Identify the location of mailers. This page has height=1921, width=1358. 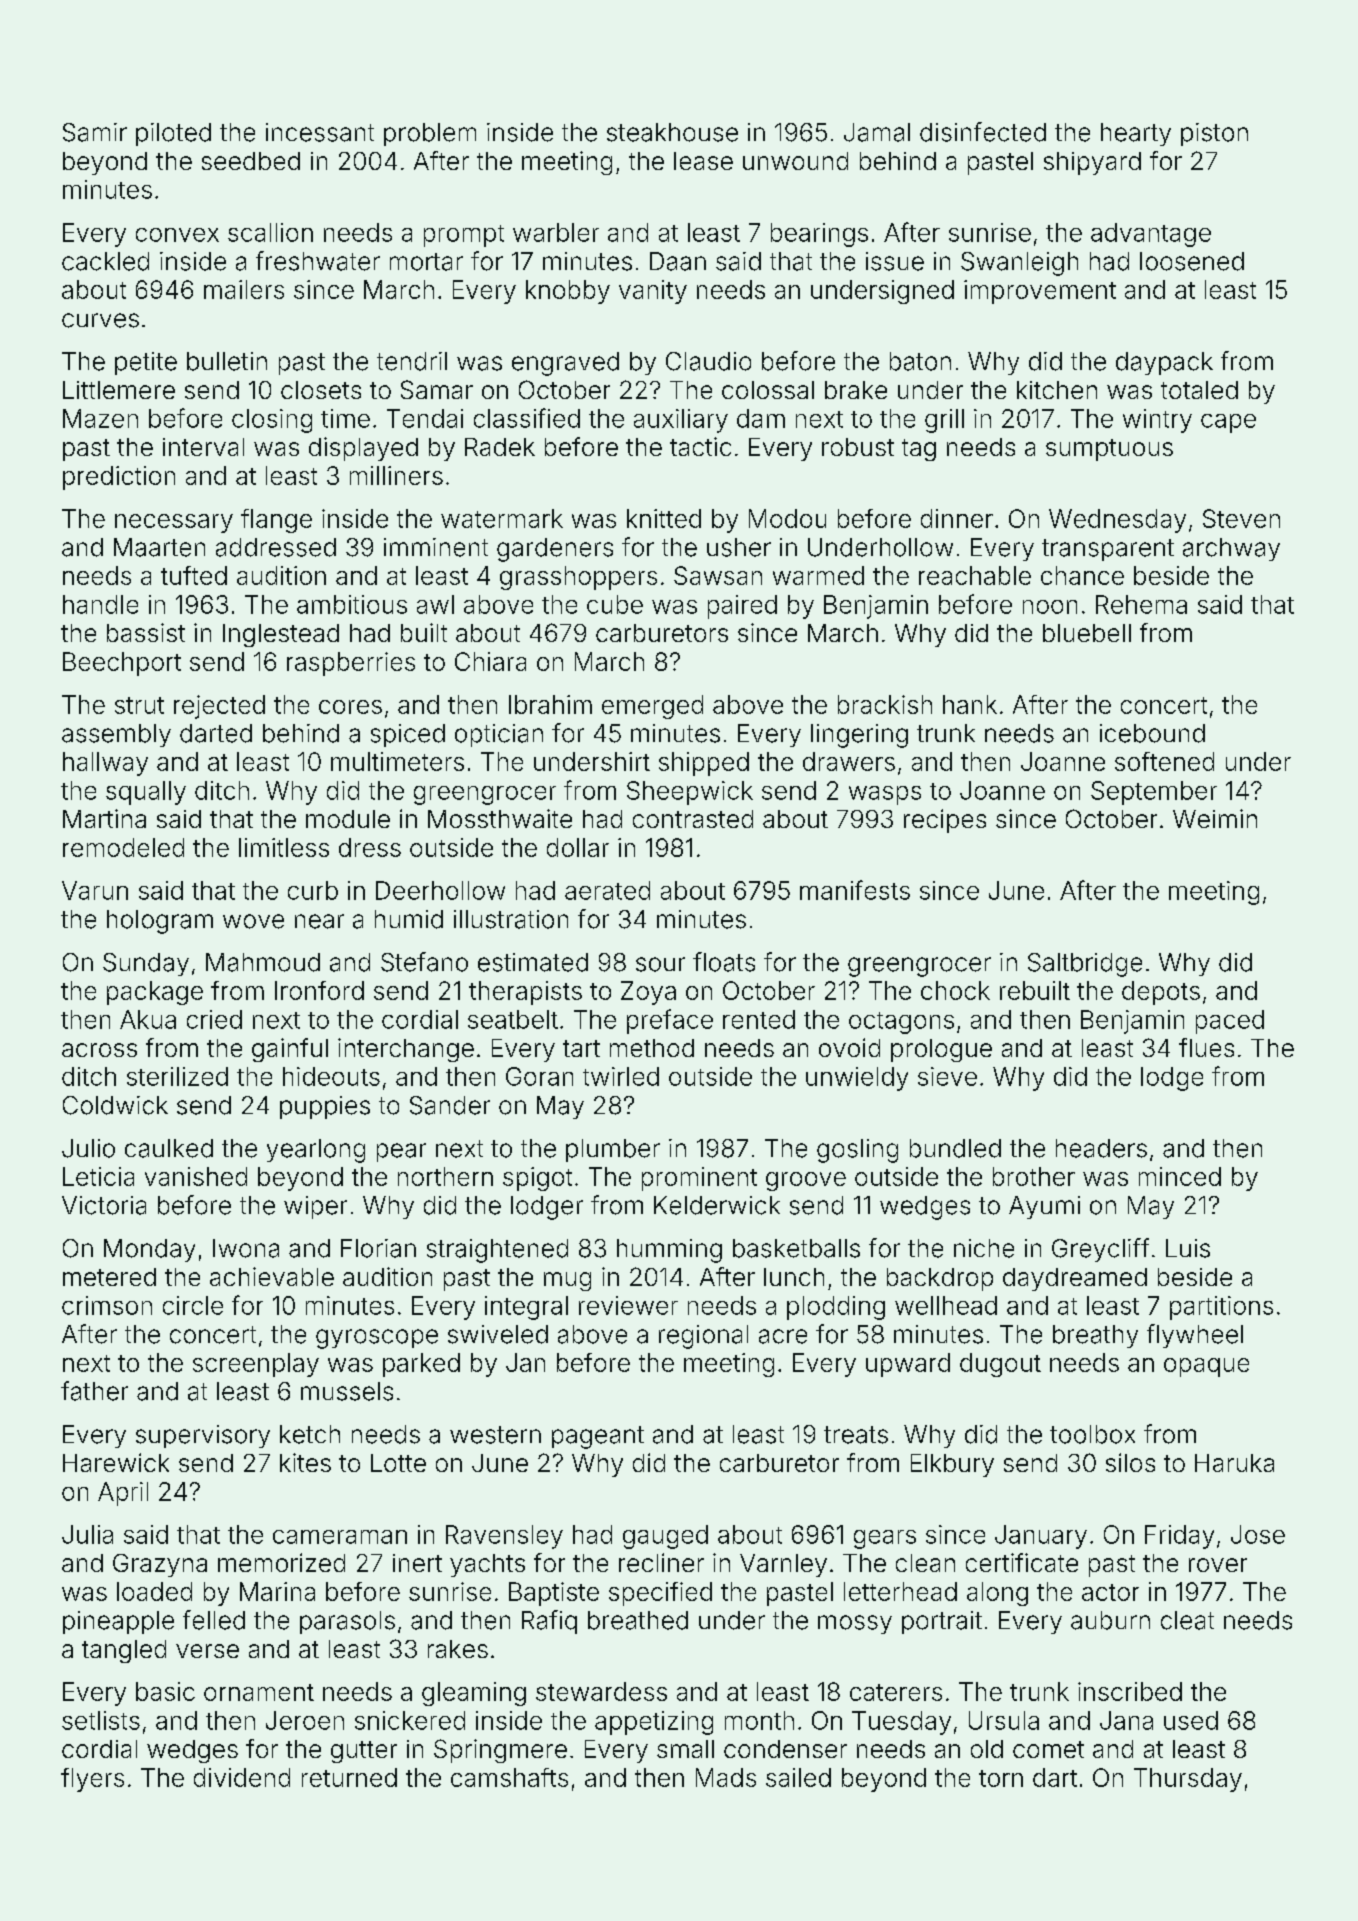
(244, 289).
